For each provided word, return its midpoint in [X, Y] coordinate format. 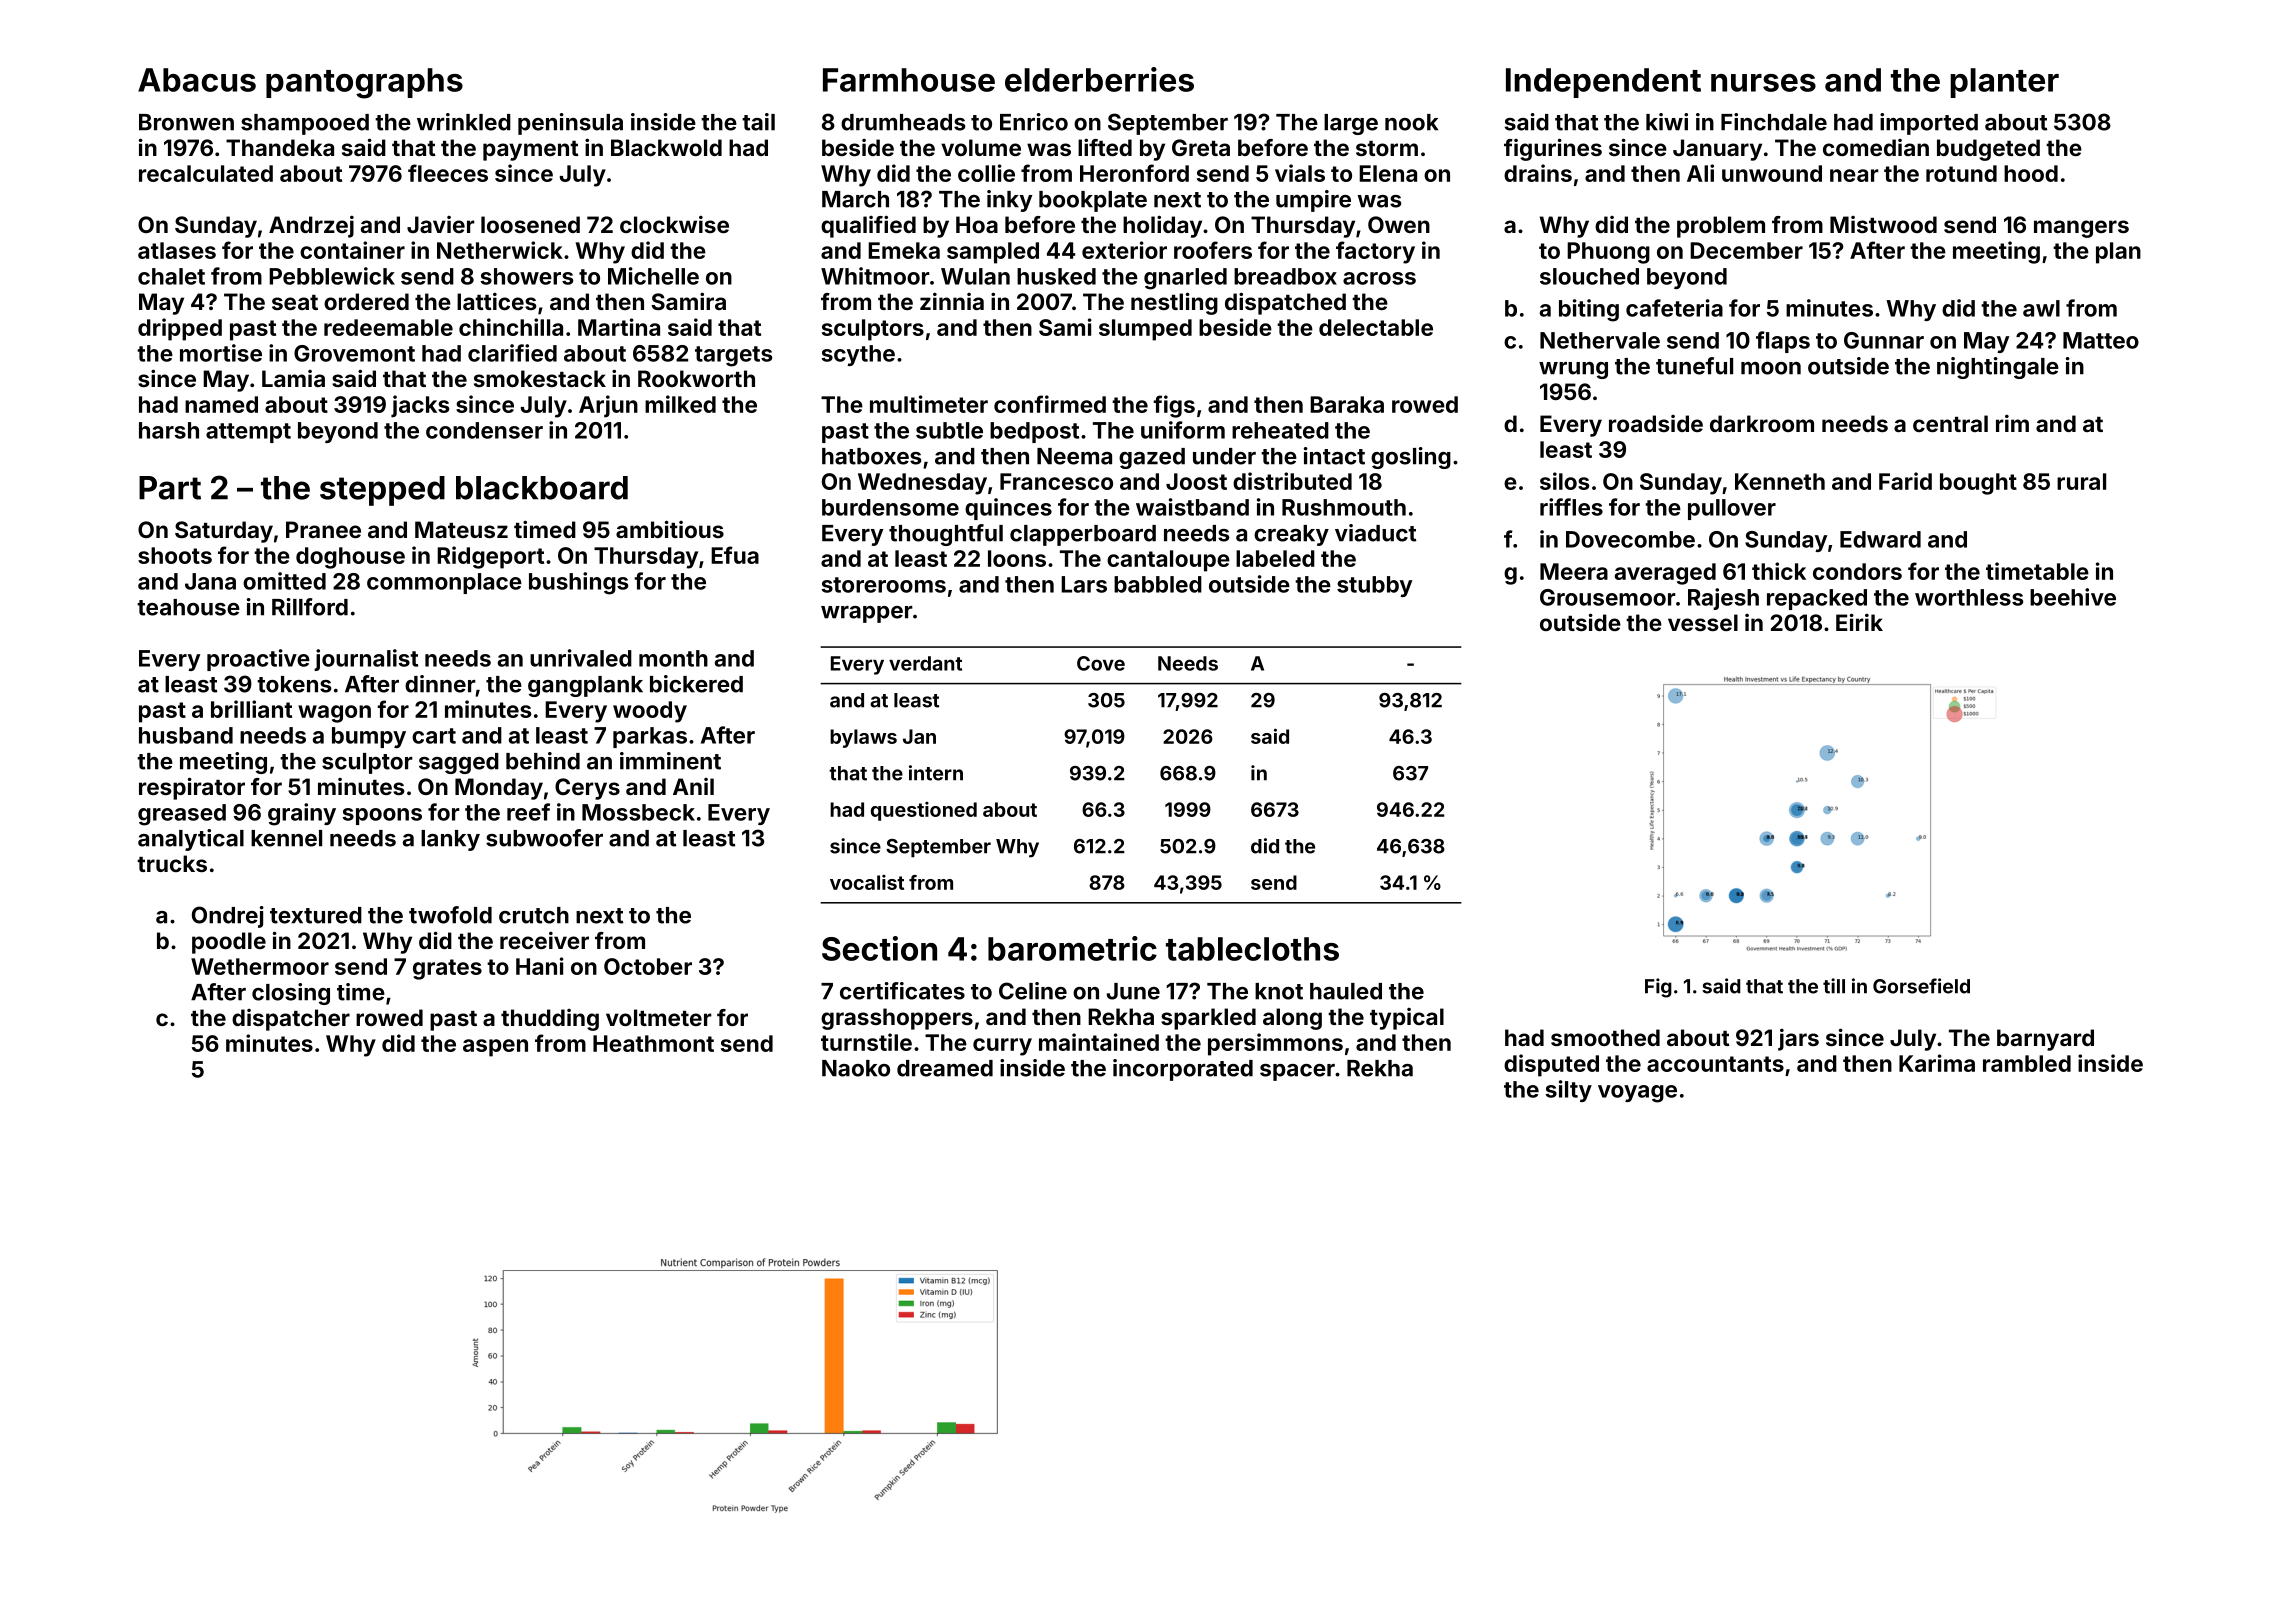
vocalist [867, 882]
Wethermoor [260, 966]
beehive [2073, 597]
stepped [382, 491]
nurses [1763, 83]
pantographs [364, 83]
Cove [1101, 663]
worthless [1969, 597]
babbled [1158, 584]
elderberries [1099, 79]
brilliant [251, 709]
